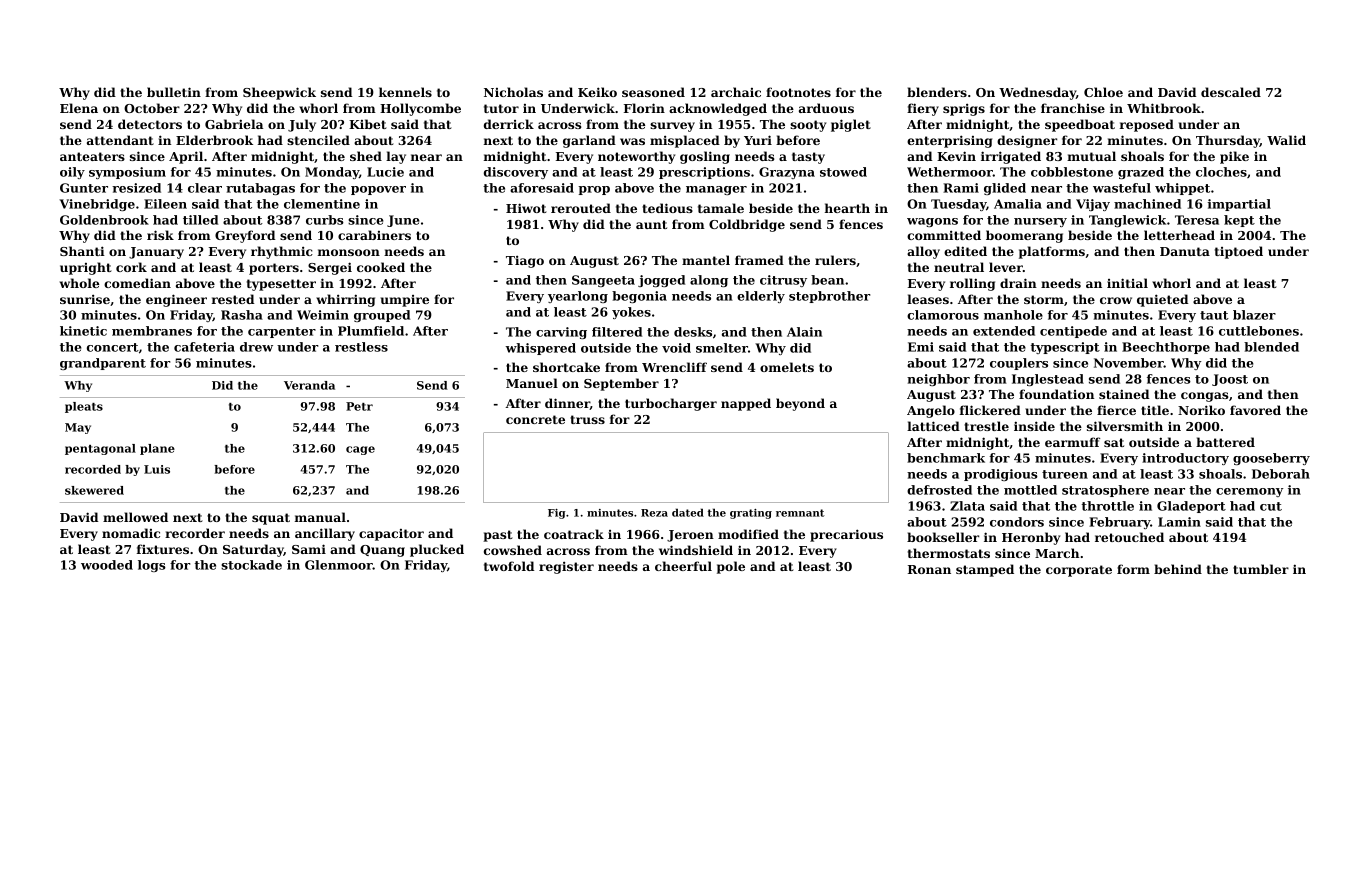 Image resolution: width=1372 pixels, height=887 pixels. I want to click on Sheepwick, so click(279, 93).
